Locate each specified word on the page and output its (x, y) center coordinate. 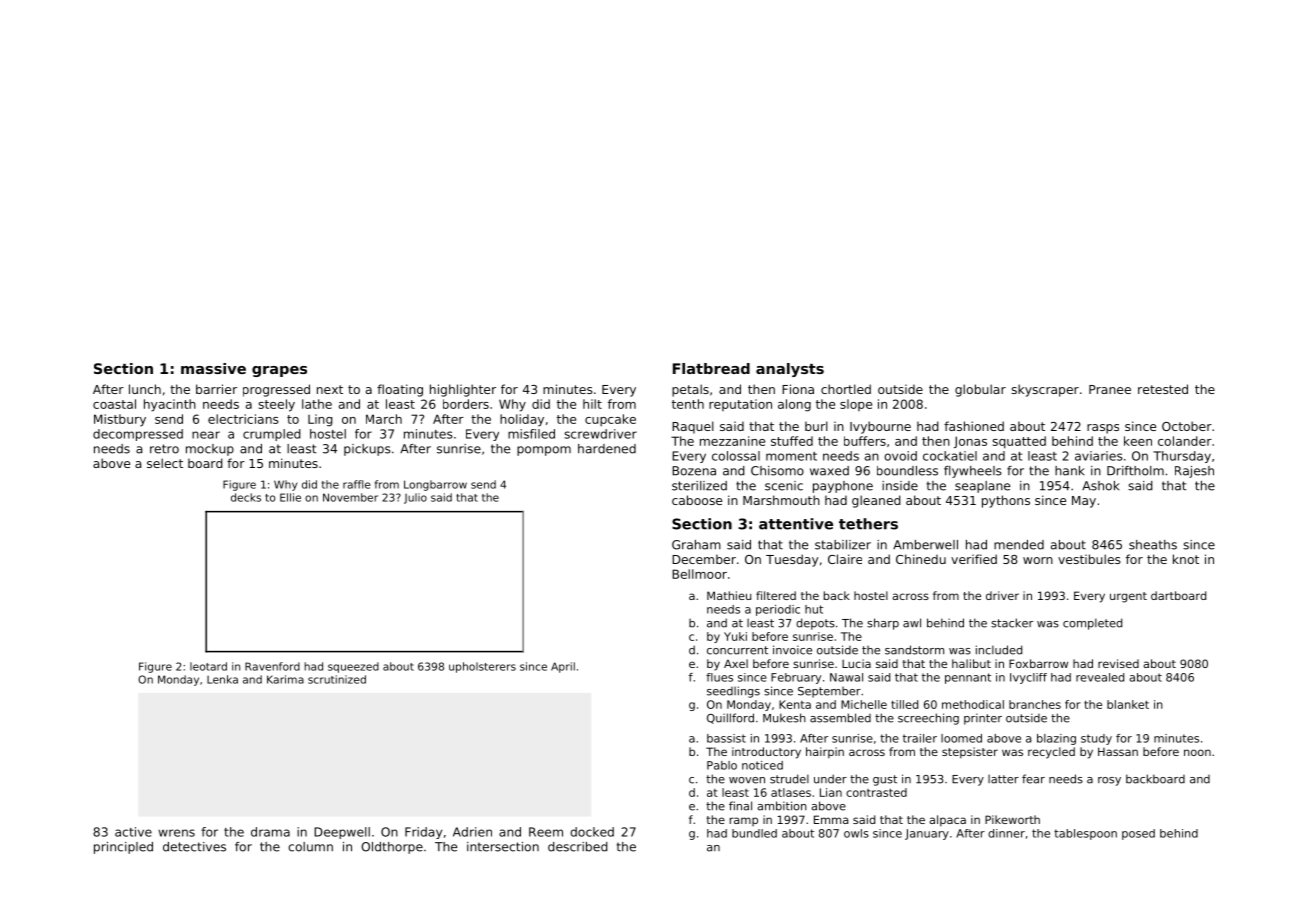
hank (1069, 471)
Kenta (795, 704)
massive (213, 368)
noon (1197, 752)
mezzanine (732, 441)
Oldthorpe (392, 848)
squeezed (353, 667)
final (740, 806)
